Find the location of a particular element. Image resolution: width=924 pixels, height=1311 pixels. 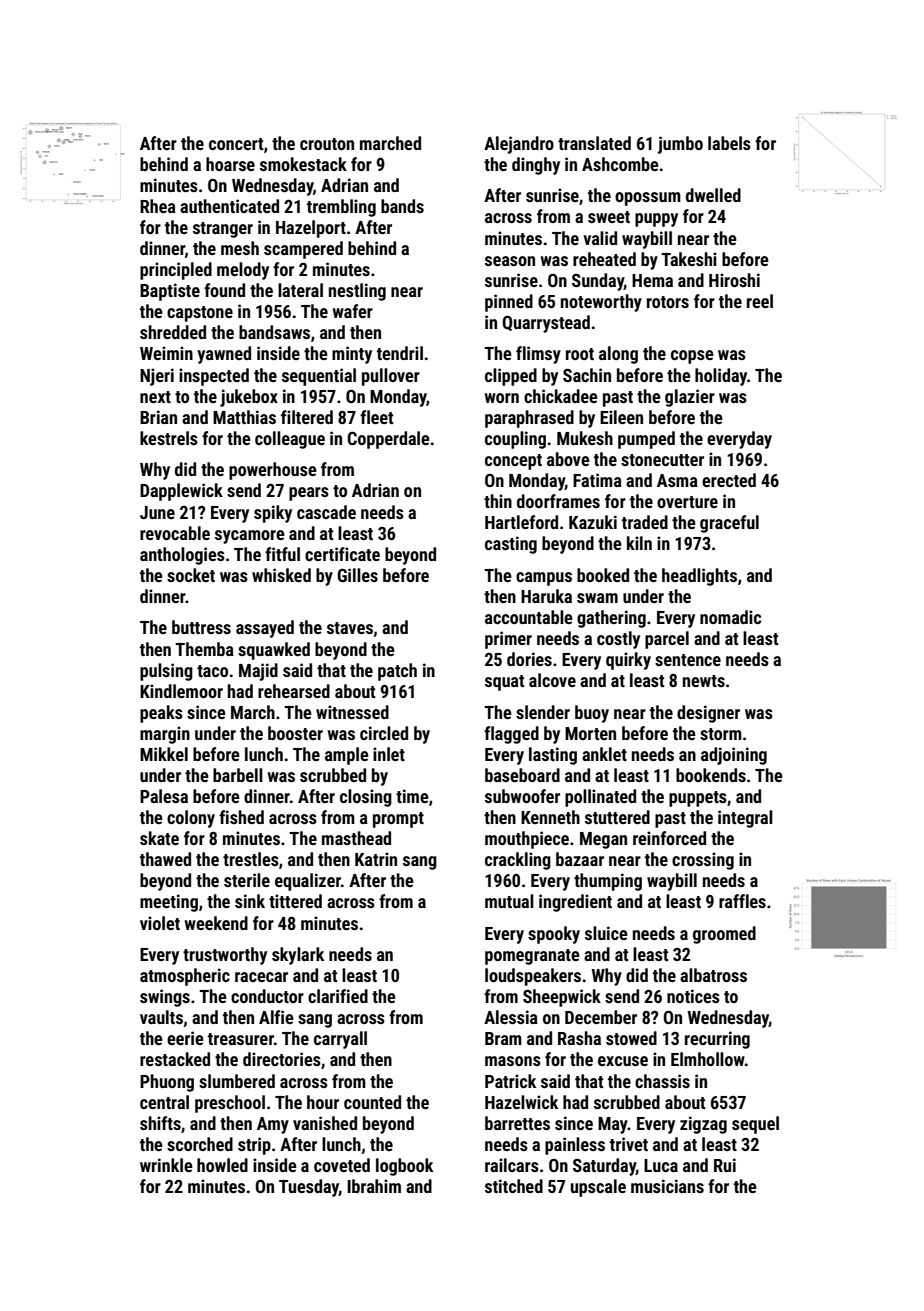

jumbo is located at coordinates (680, 145).
